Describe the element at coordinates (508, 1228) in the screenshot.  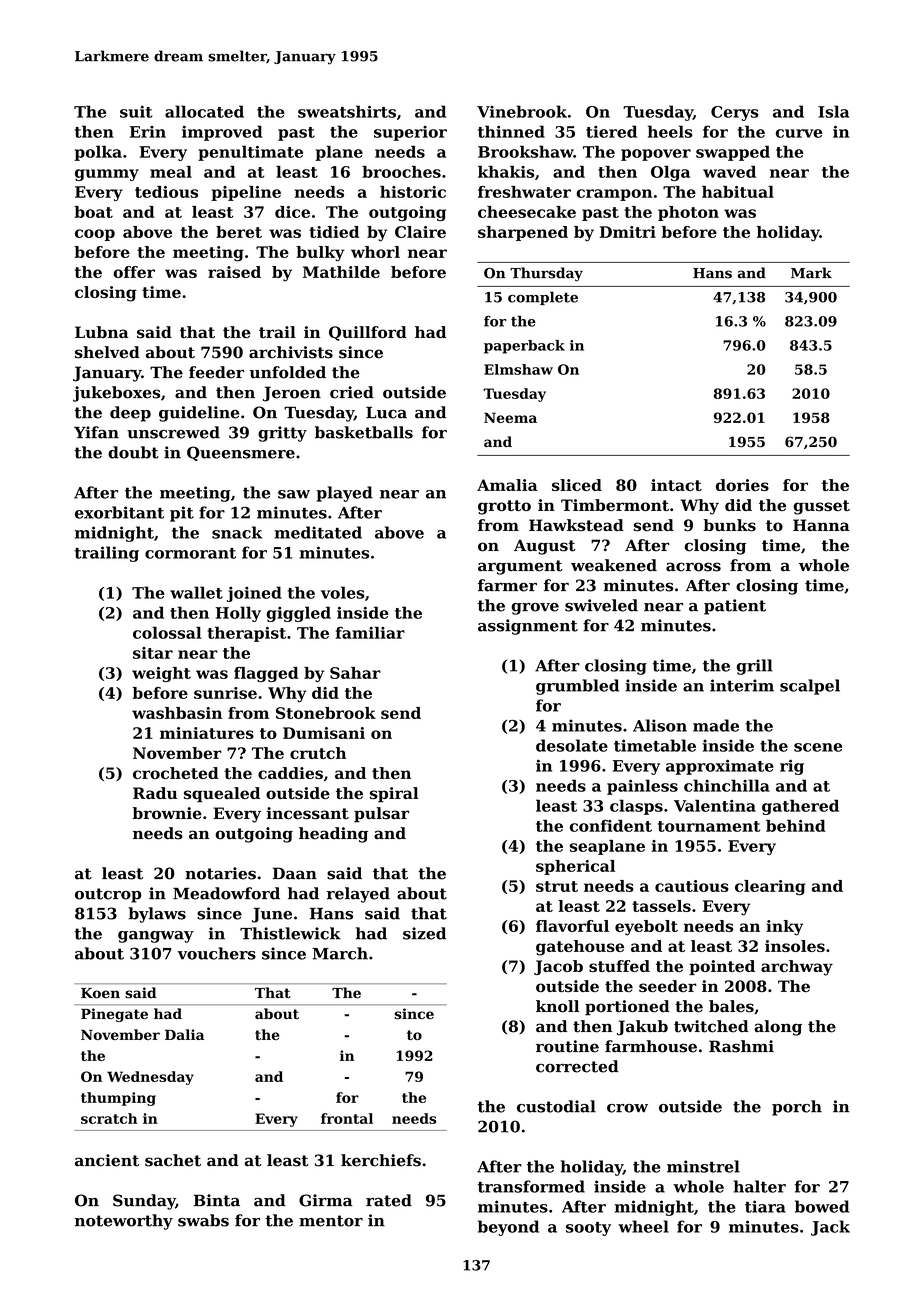
I see `beyond` at that location.
